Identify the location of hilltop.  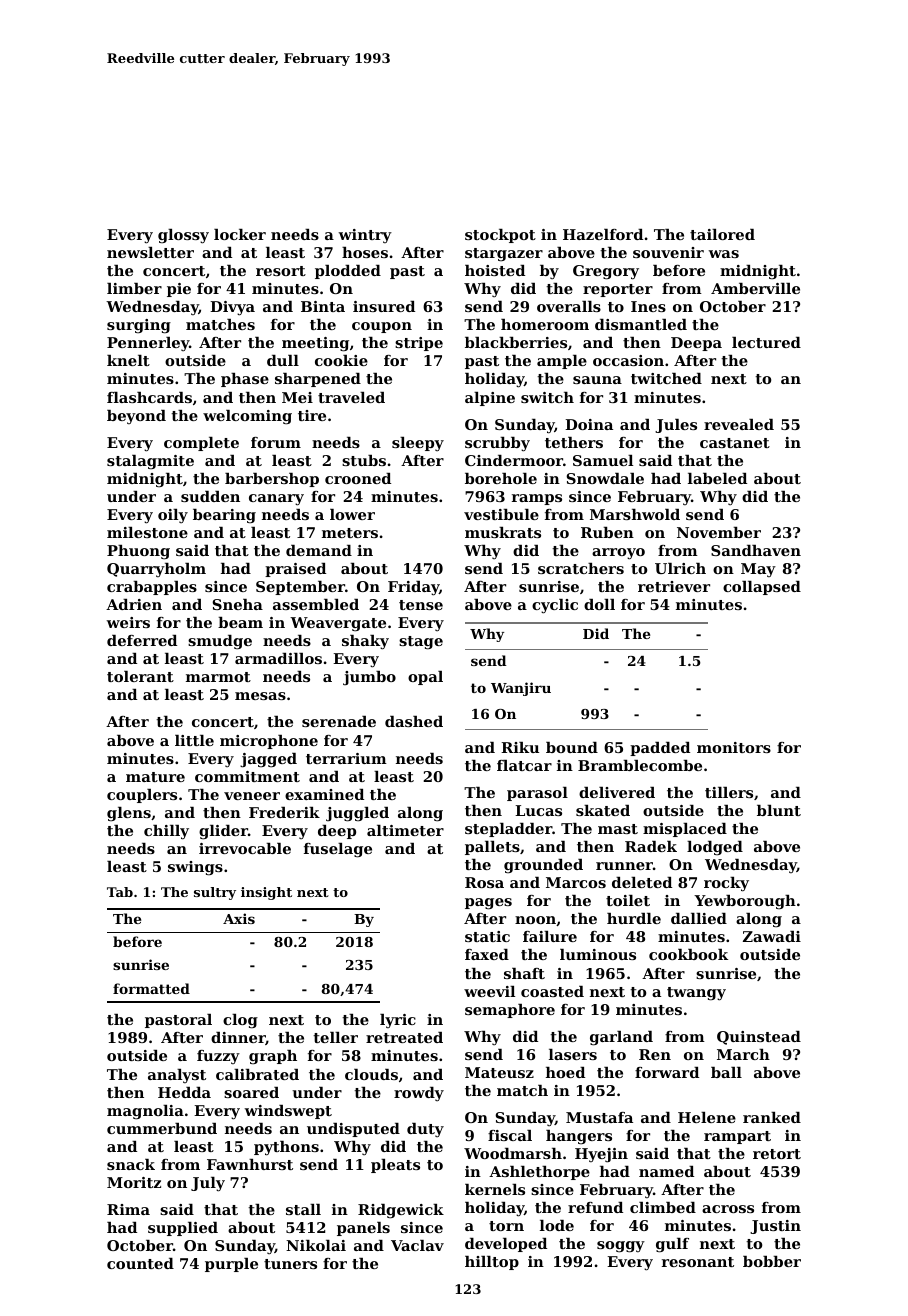
(492, 1263).
